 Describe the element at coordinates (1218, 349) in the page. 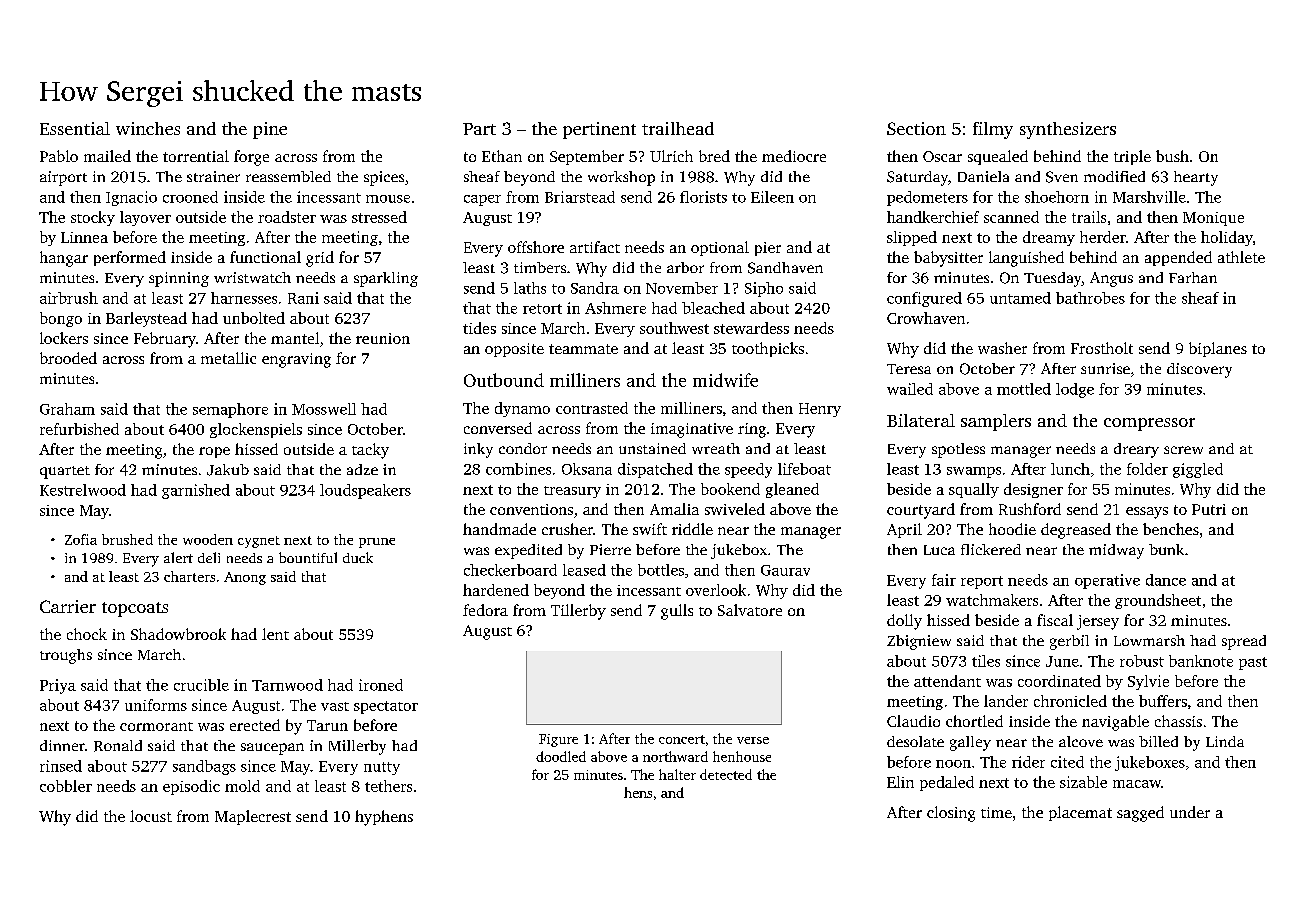

I see `biplanes` at that location.
